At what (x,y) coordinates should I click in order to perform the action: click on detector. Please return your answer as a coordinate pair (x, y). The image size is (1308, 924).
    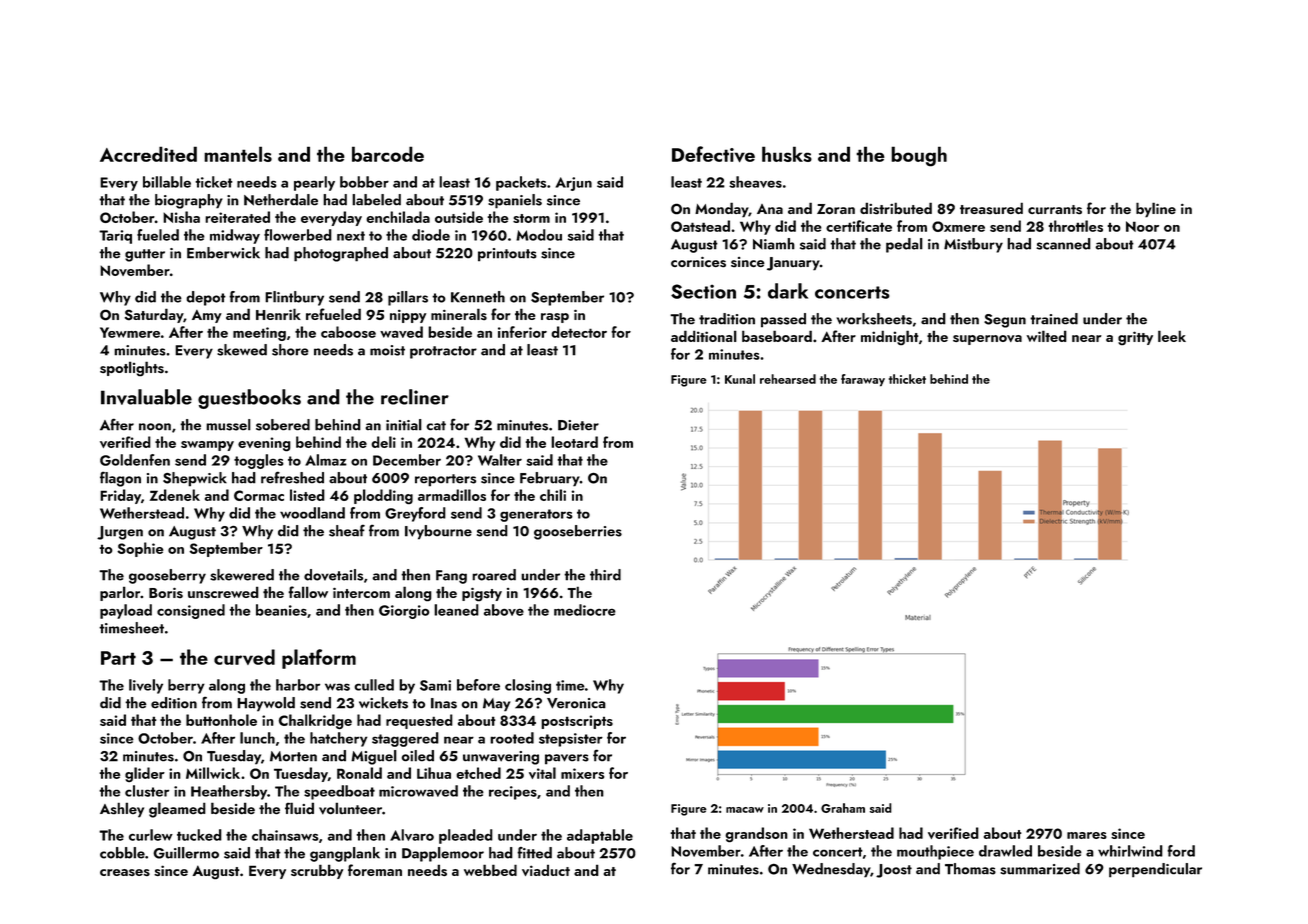
    Looking at the image, I should click on (579, 332).
